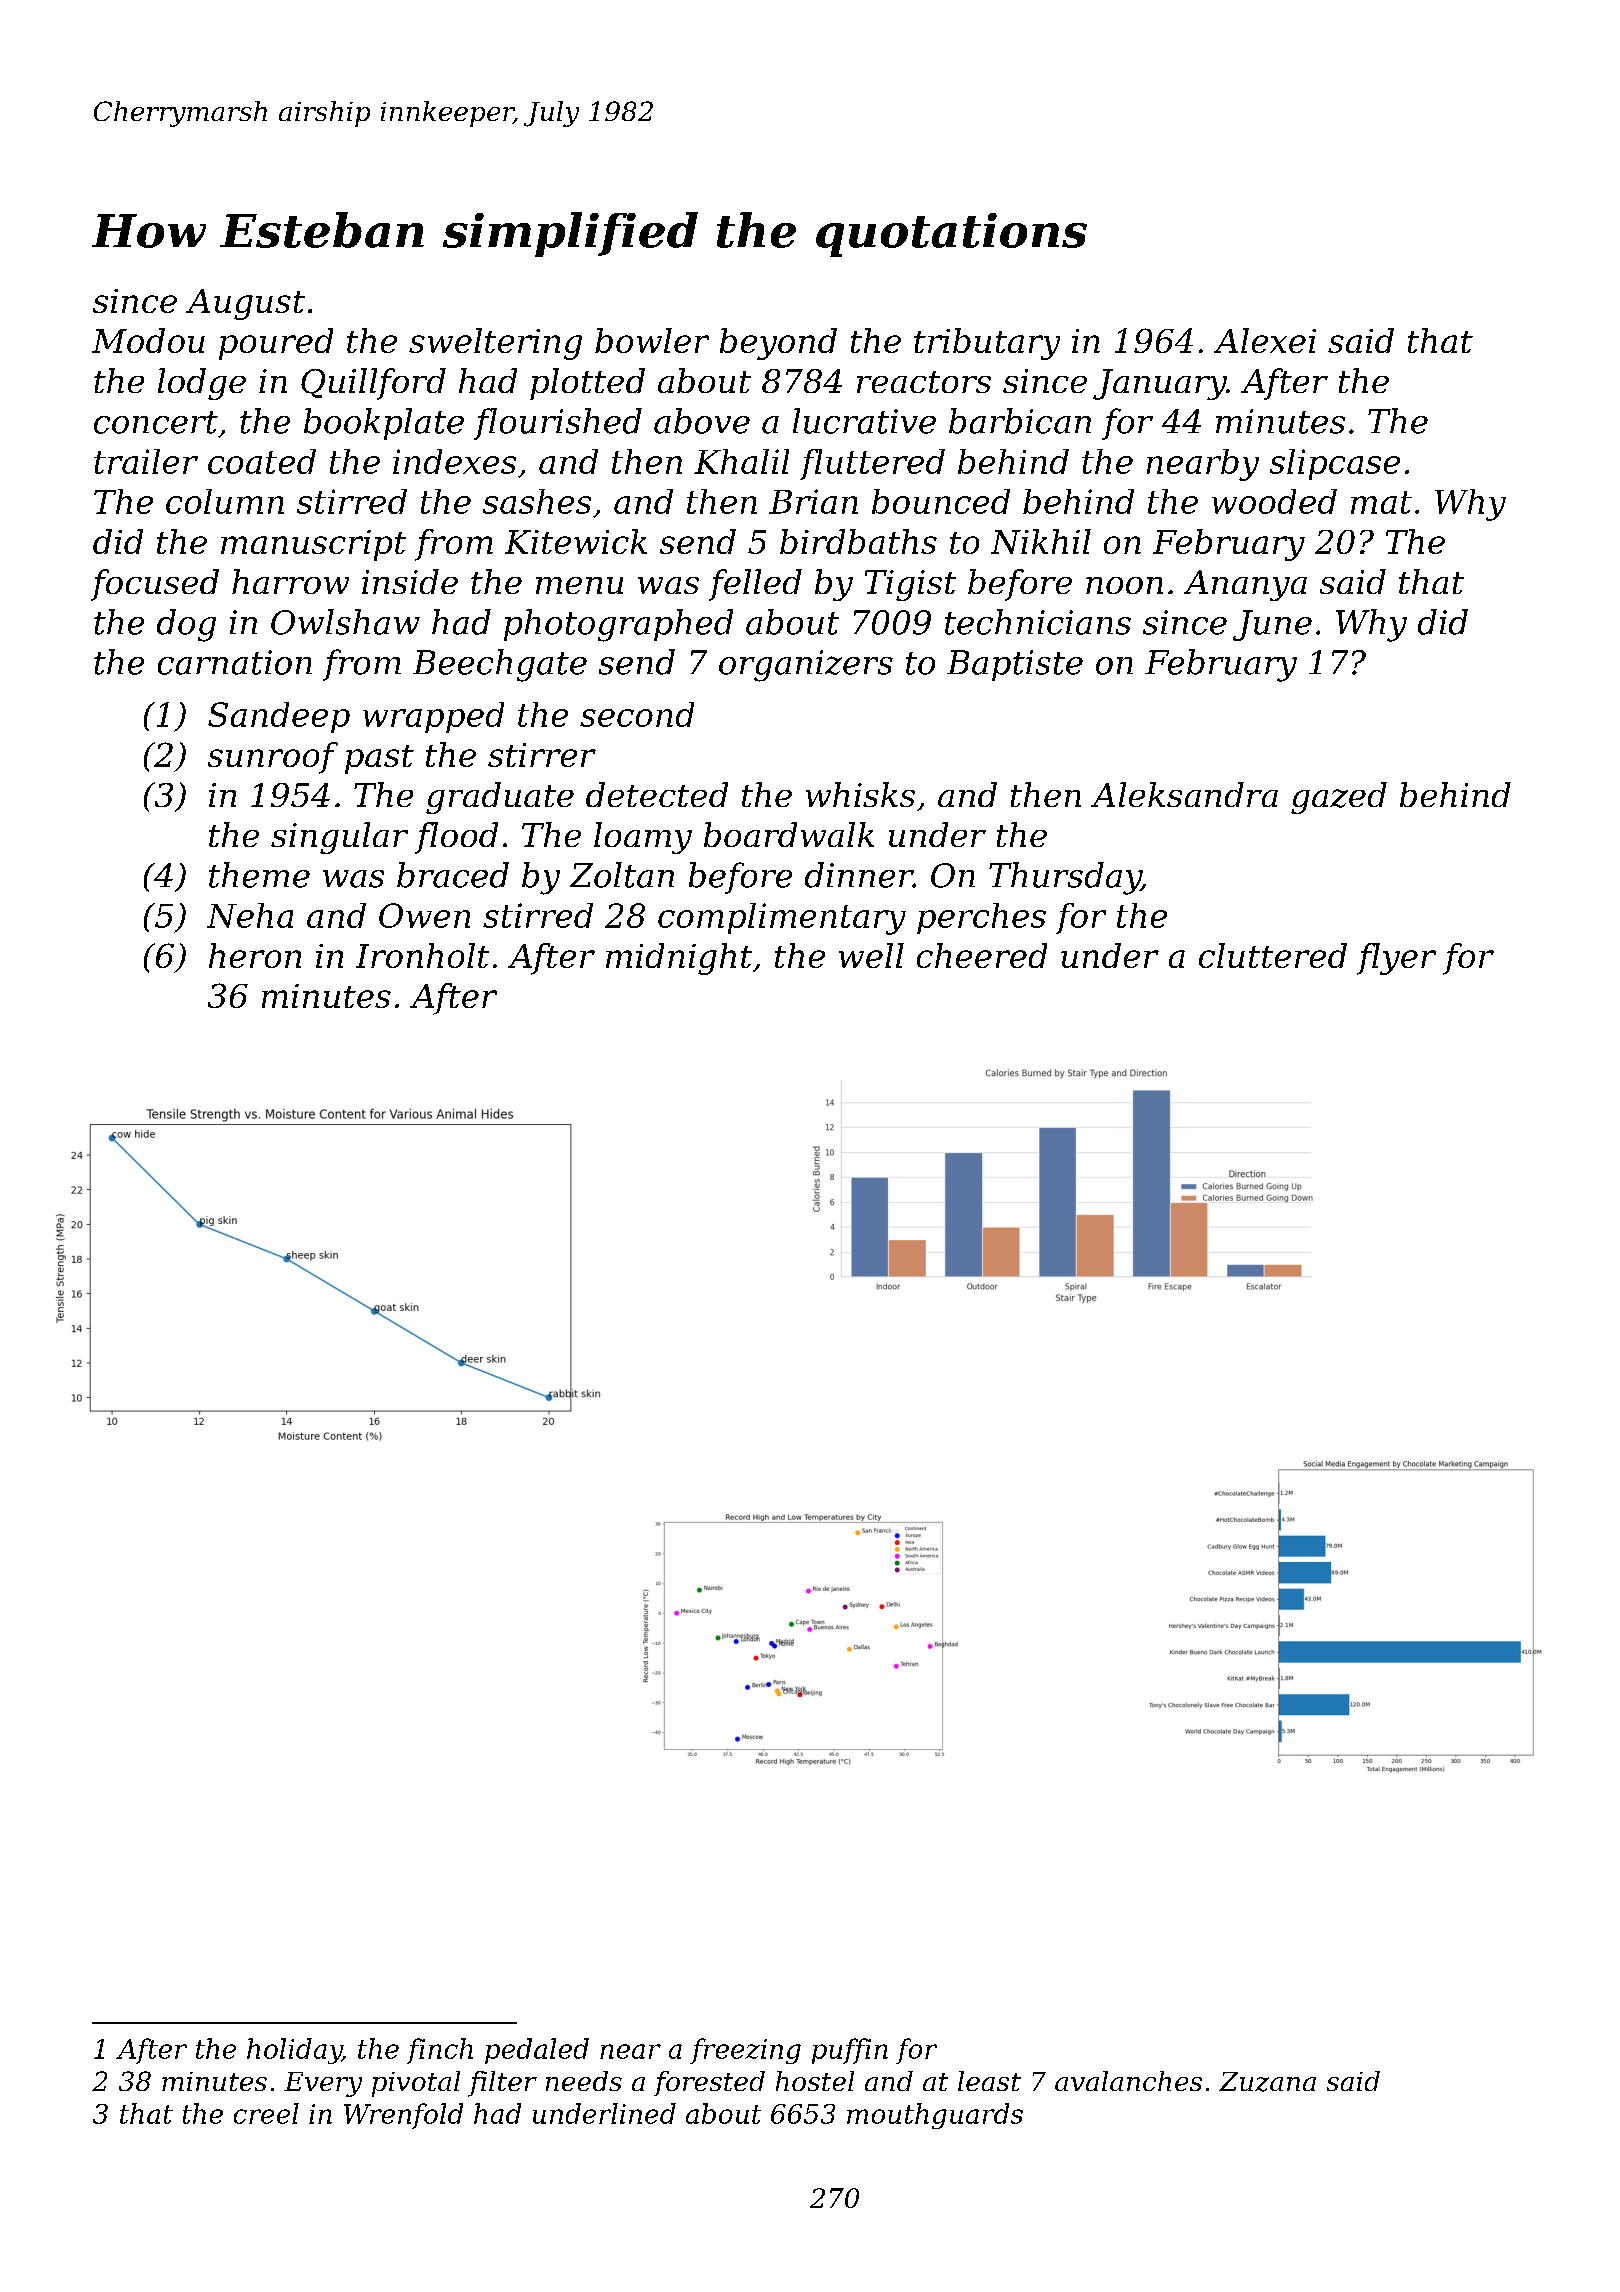 This screenshot has width=1620, height=2292. Describe the element at coordinates (537, 2051) in the screenshot. I see `pedaled` at that location.
